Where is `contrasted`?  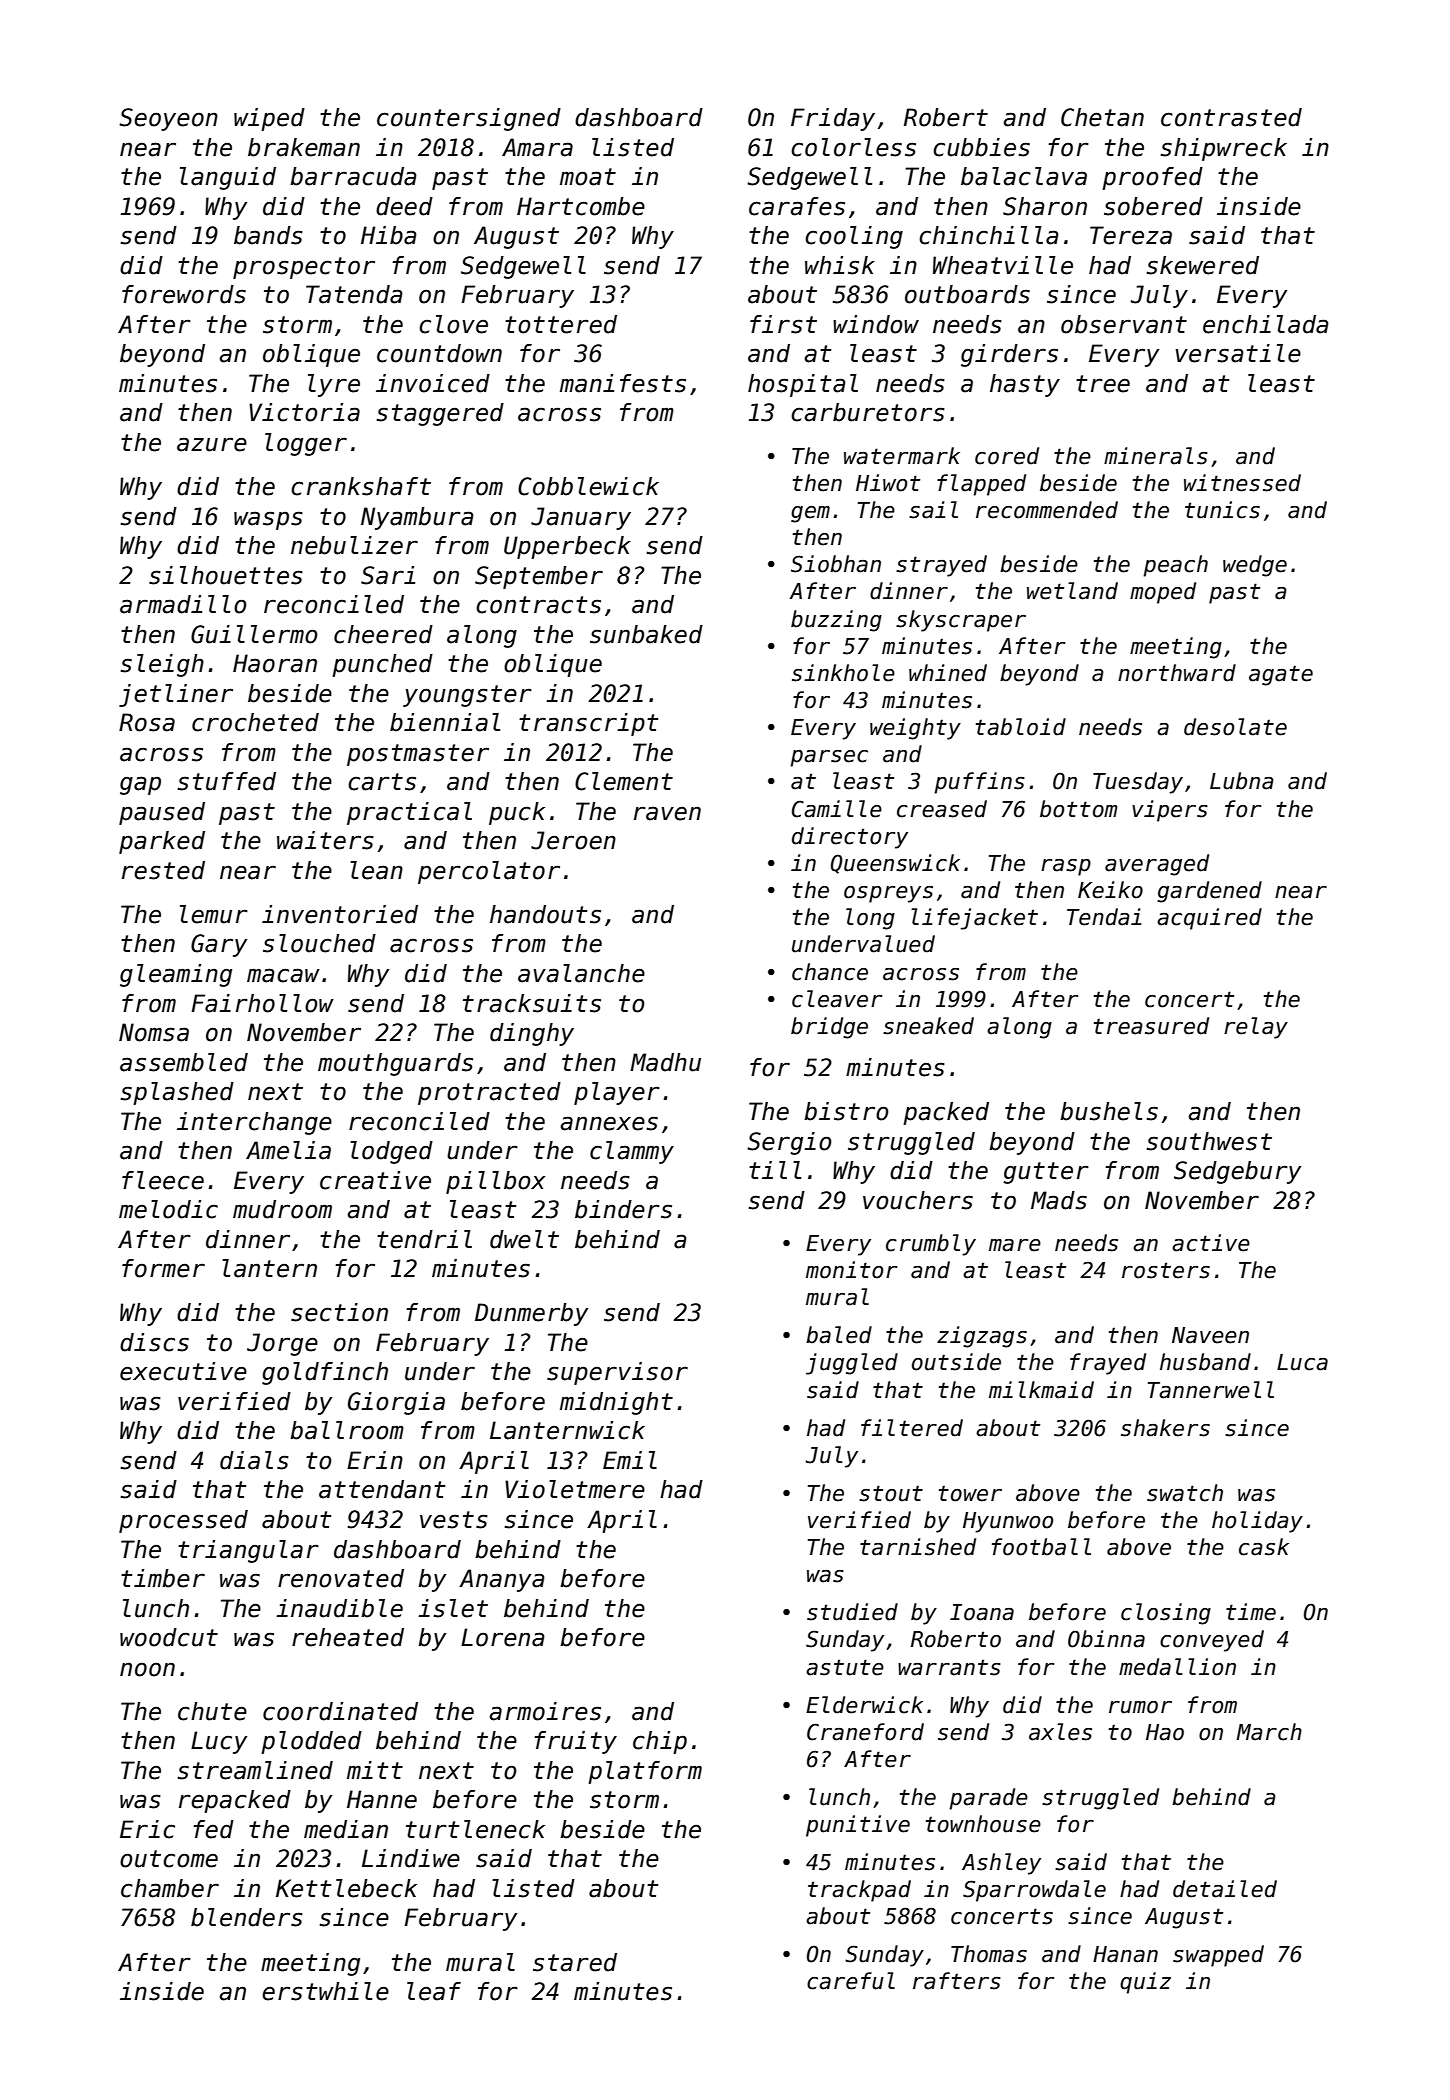
contrasted is located at coordinates (1231, 117).
